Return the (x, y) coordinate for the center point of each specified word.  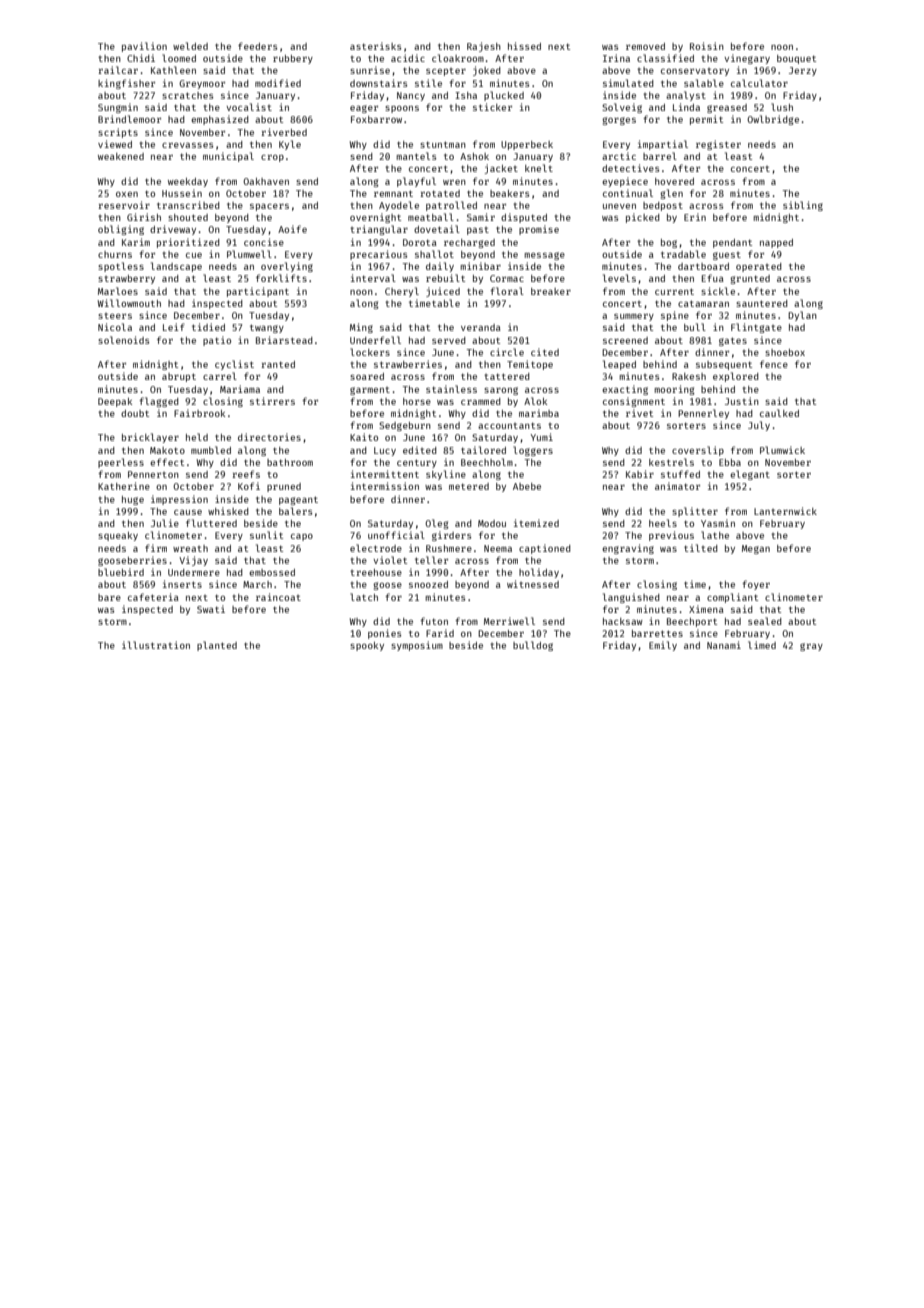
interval (373, 278)
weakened (121, 156)
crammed (481, 401)
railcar (118, 70)
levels (619, 278)
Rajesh (484, 47)
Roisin (707, 46)
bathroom (290, 462)
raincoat (278, 597)
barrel (660, 156)
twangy (267, 328)
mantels (416, 156)
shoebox (785, 352)
